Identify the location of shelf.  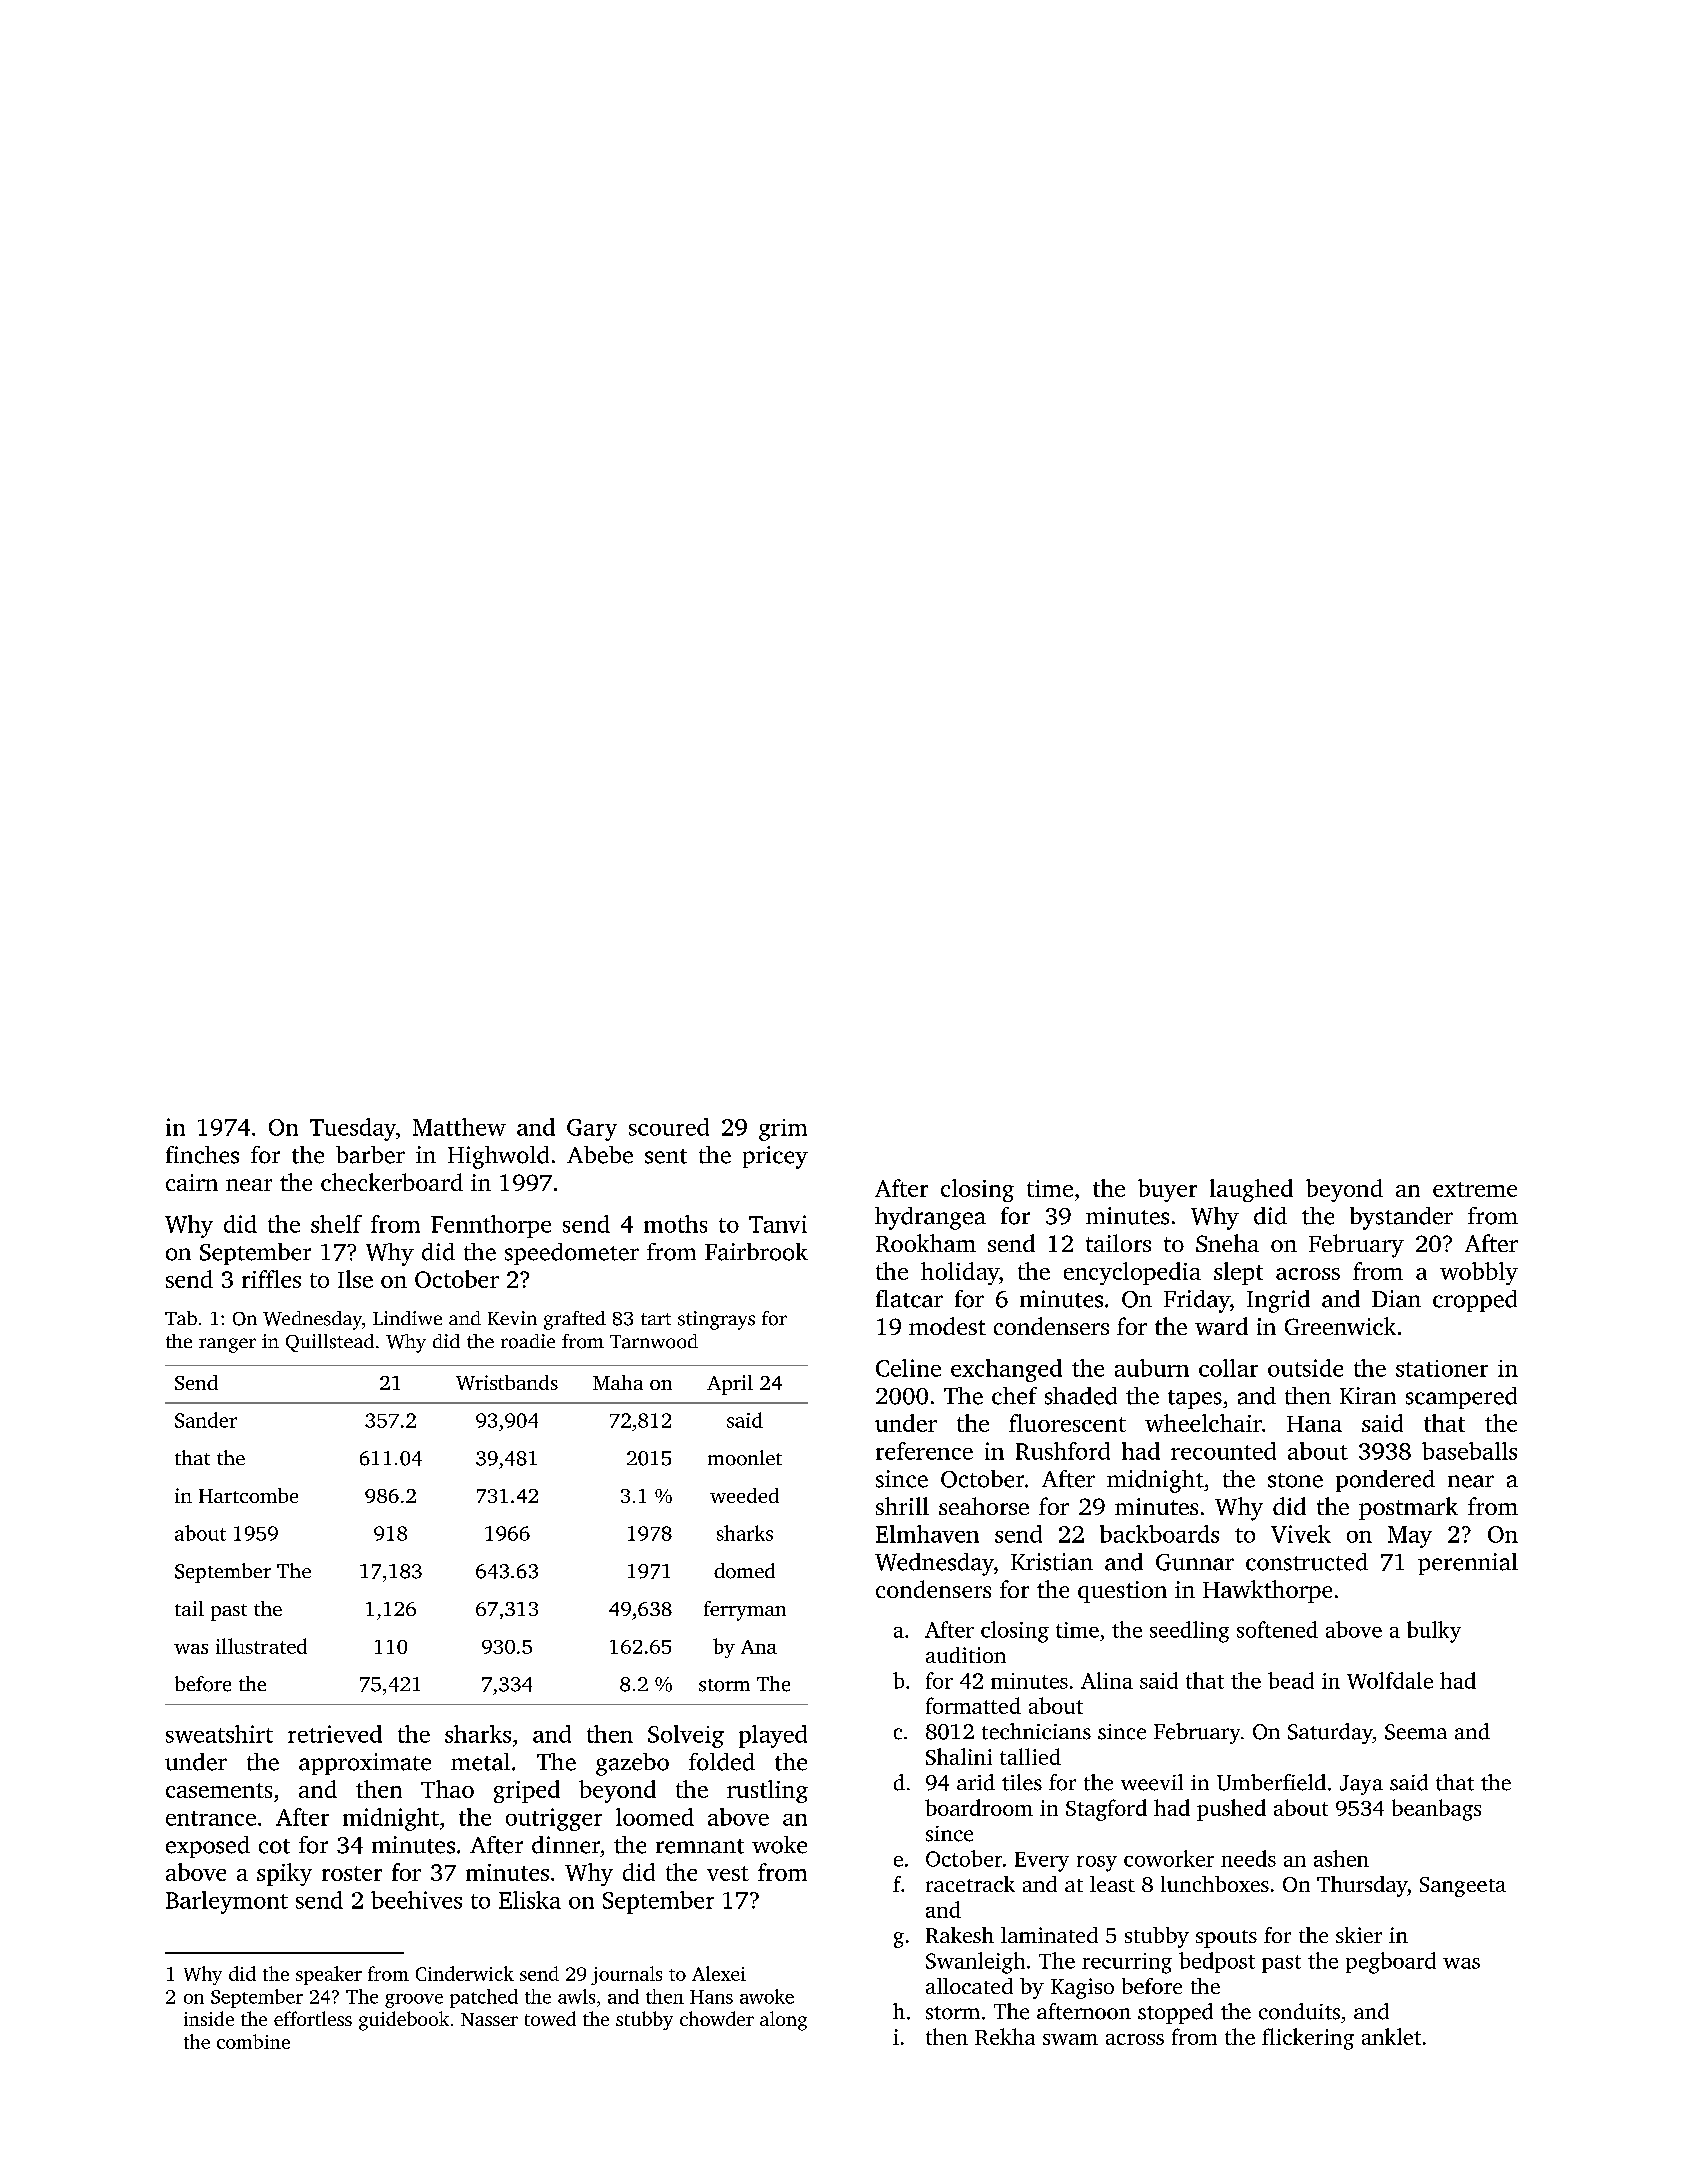
(336, 1224).
